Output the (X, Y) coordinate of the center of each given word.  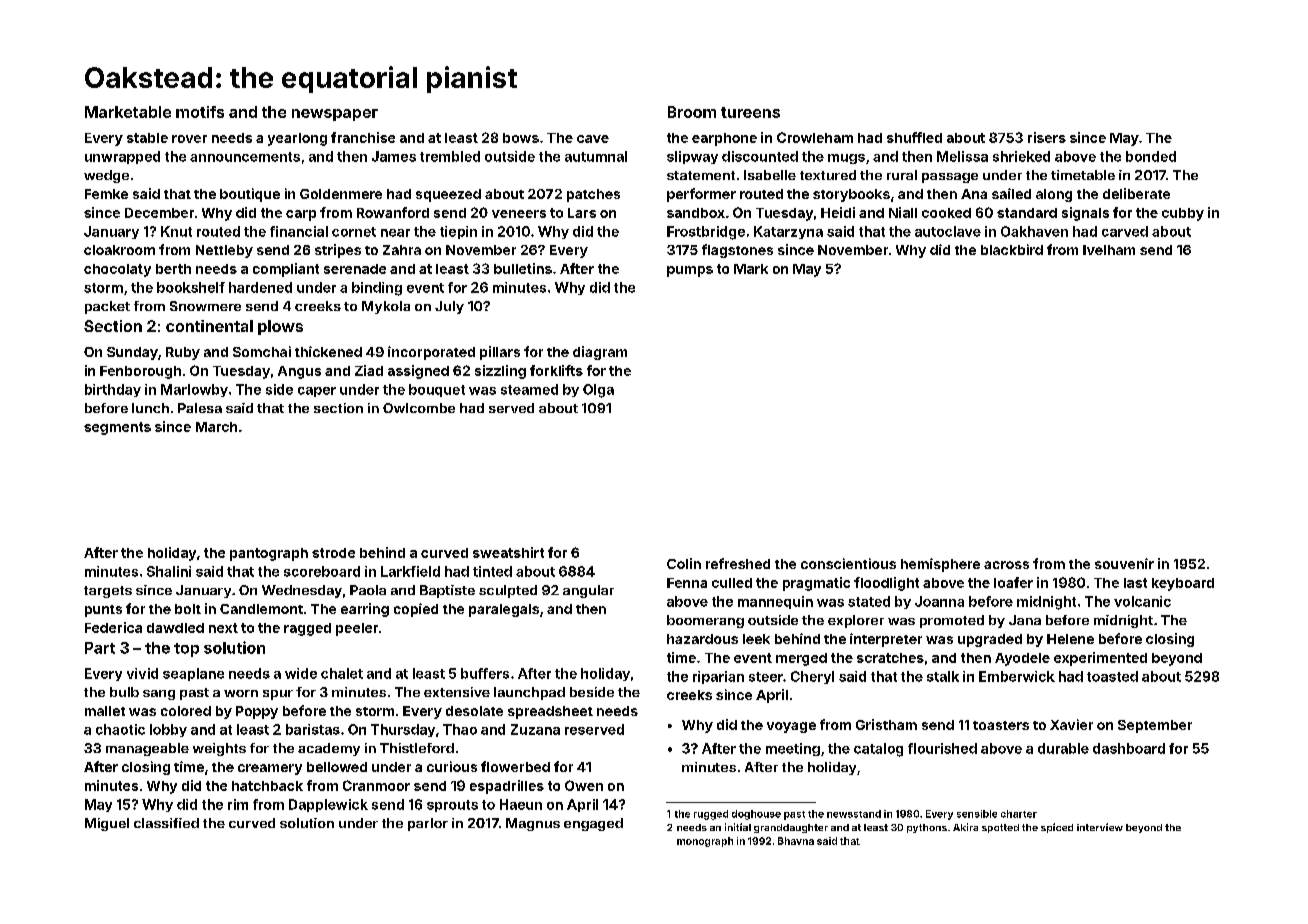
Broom (692, 112)
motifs (200, 112)
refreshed (738, 563)
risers (1047, 137)
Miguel (107, 824)
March (216, 427)
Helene (1070, 639)
